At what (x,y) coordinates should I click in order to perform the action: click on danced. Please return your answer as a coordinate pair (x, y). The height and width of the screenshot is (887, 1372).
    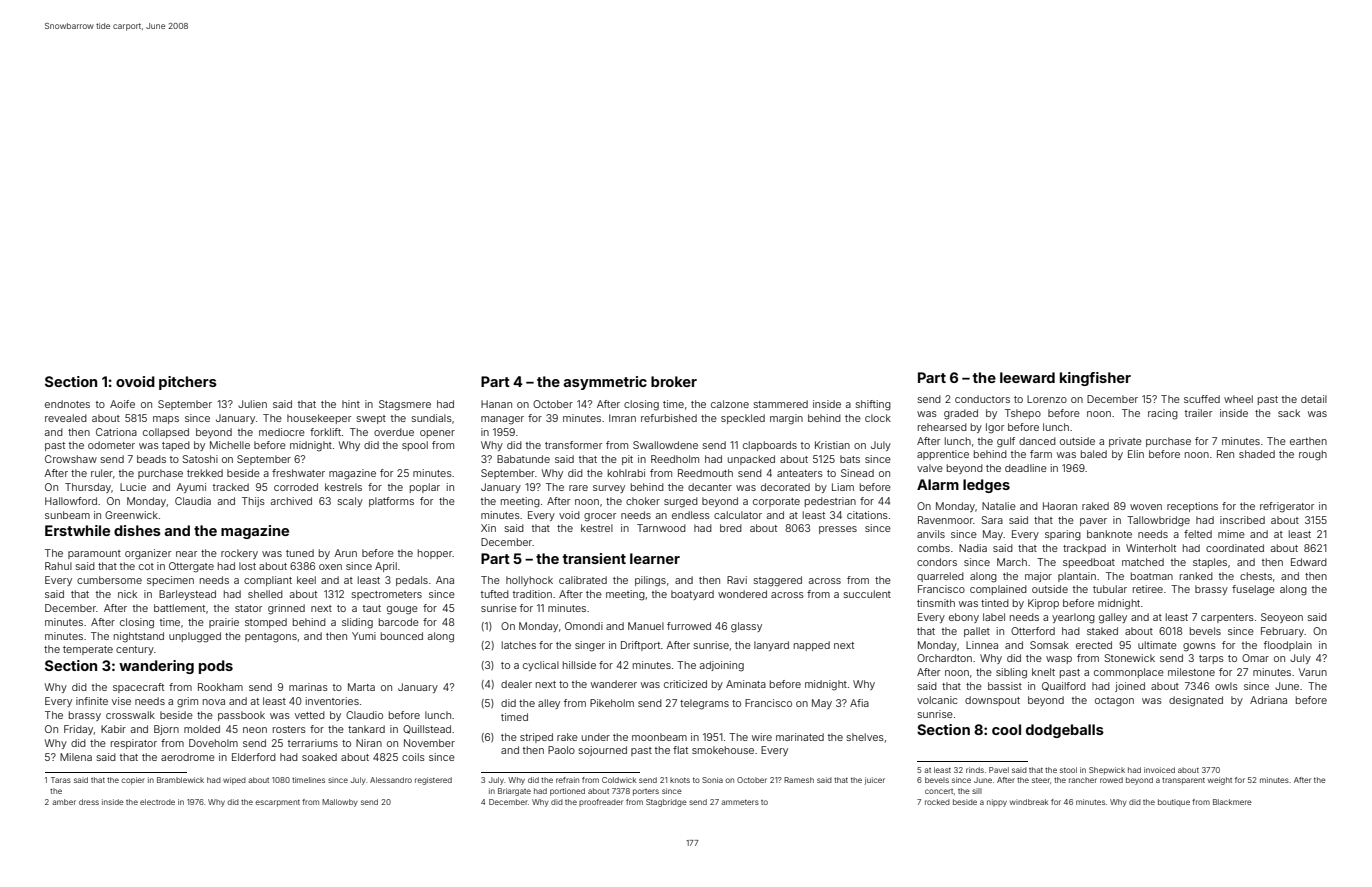
    Looking at the image, I should click on (1037, 441).
